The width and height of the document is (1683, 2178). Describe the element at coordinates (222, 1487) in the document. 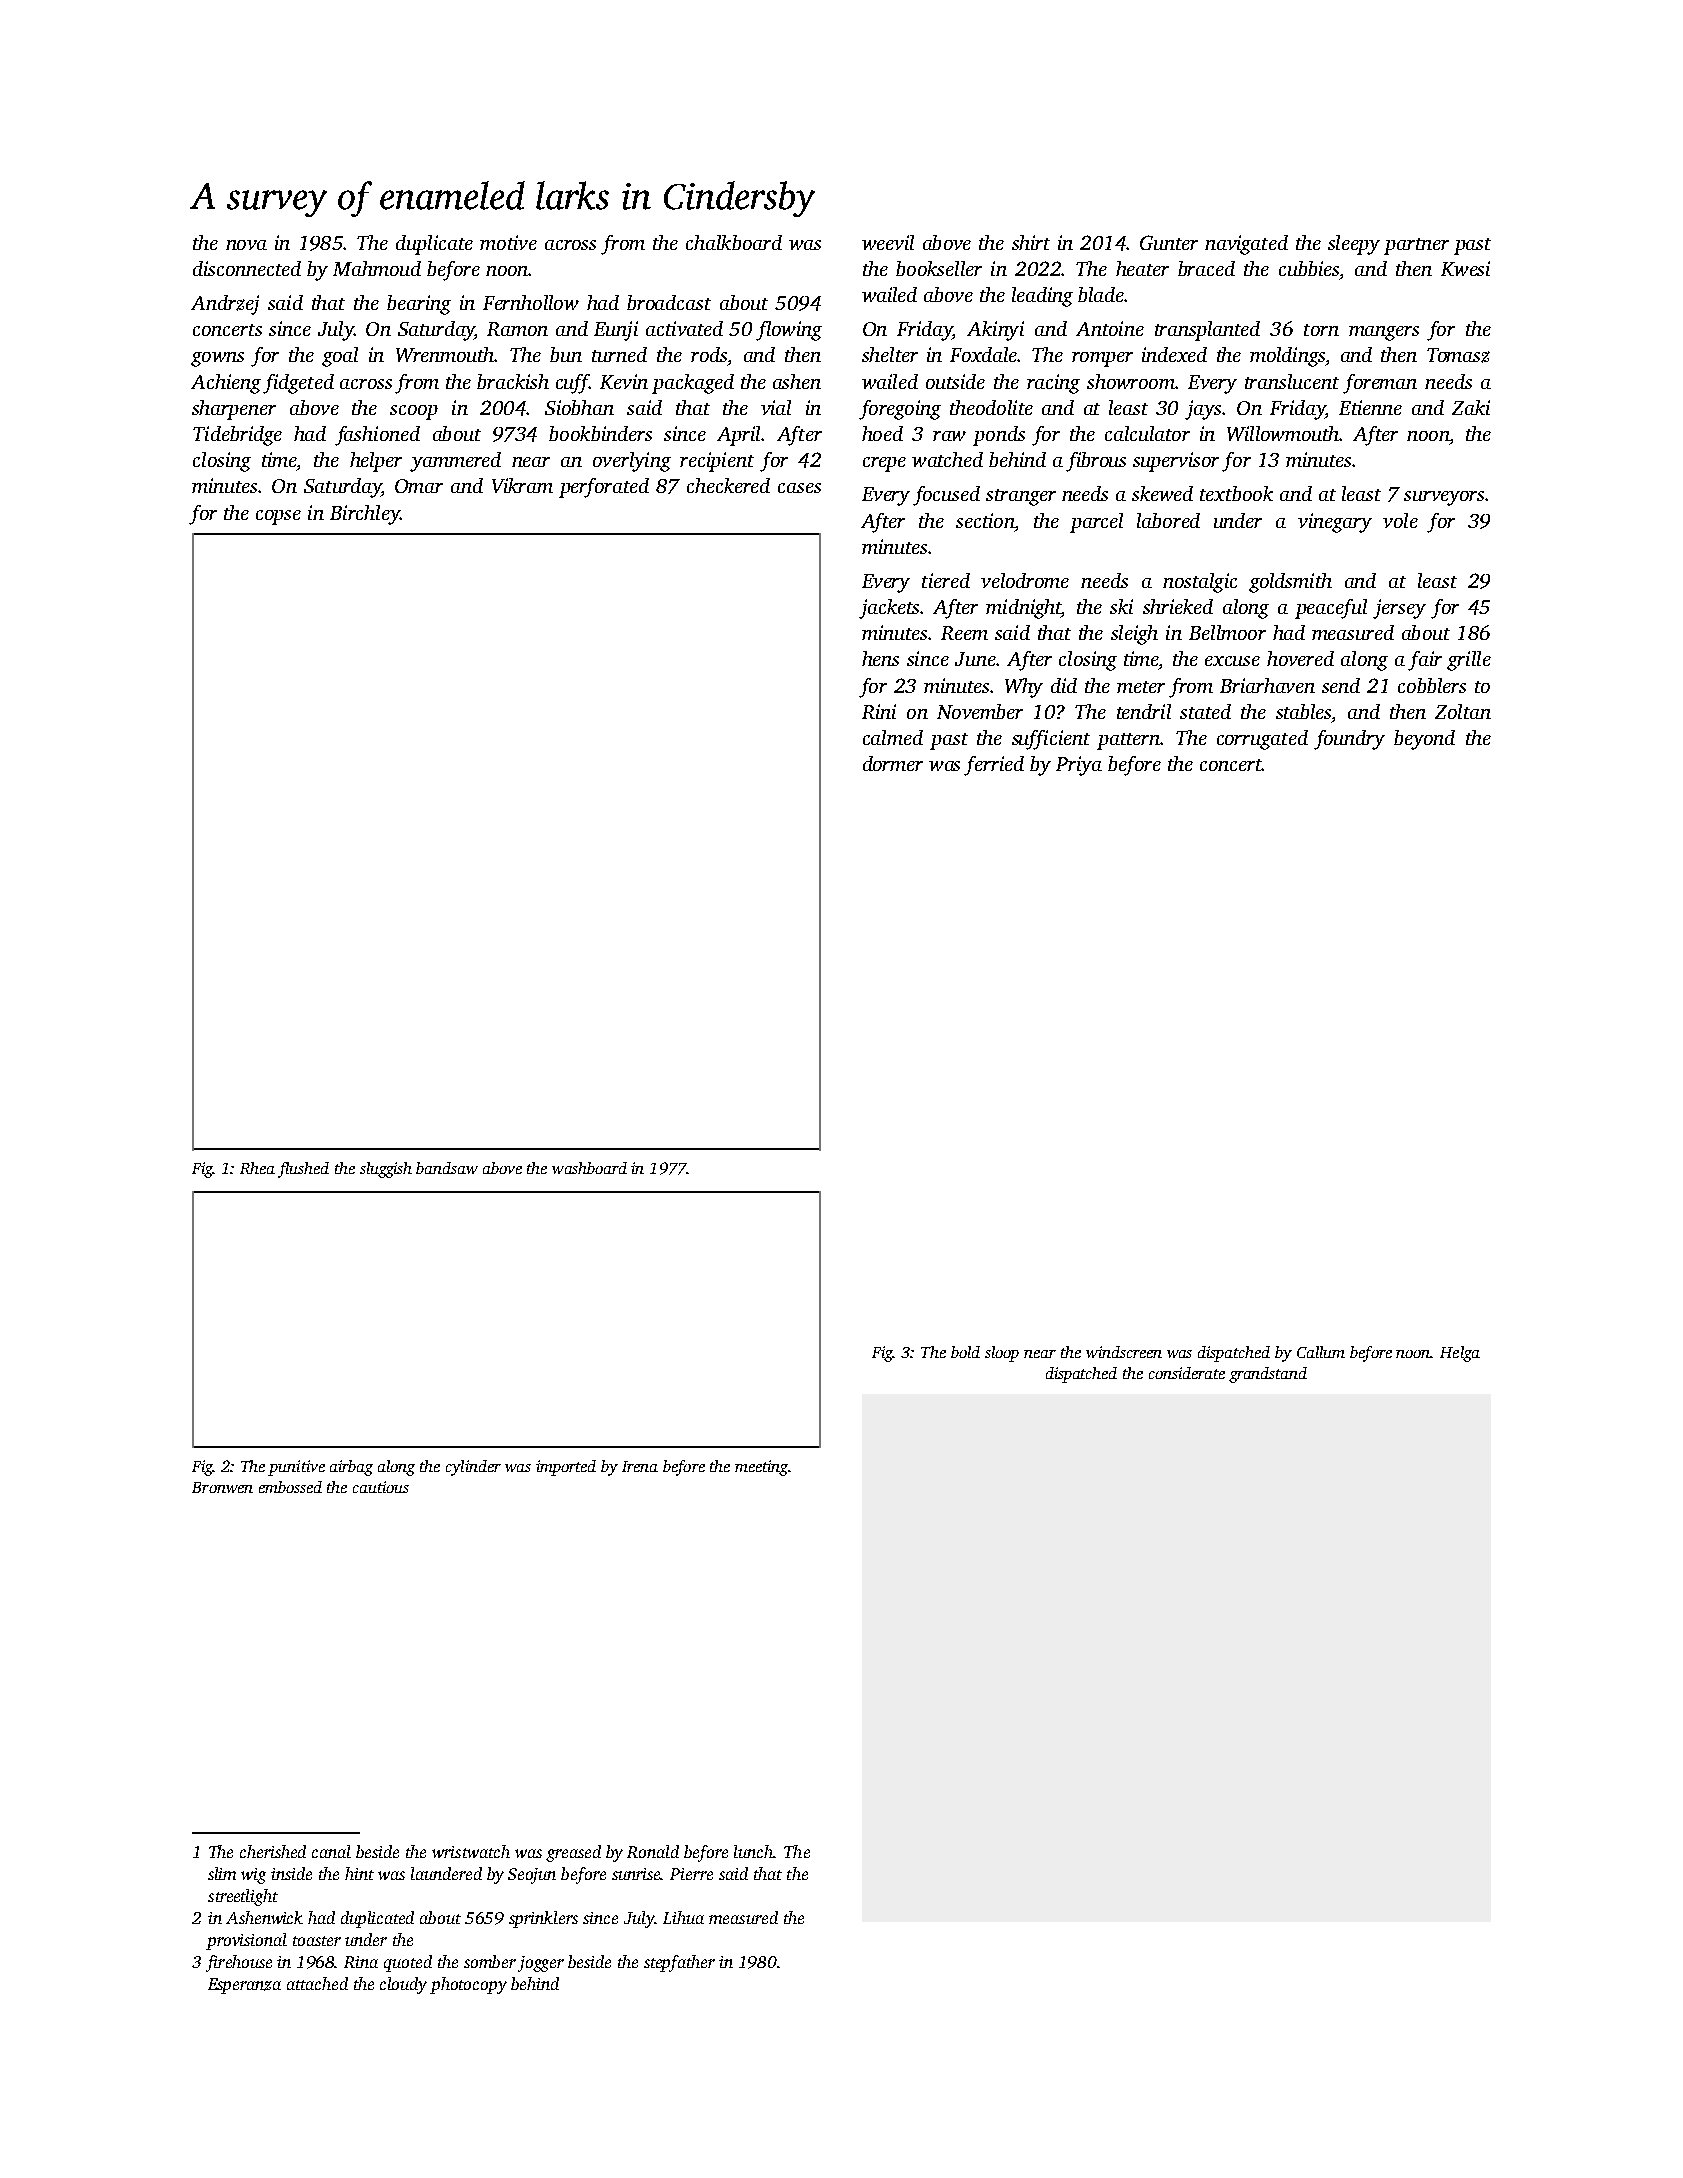

I see `Bronwen` at that location.
